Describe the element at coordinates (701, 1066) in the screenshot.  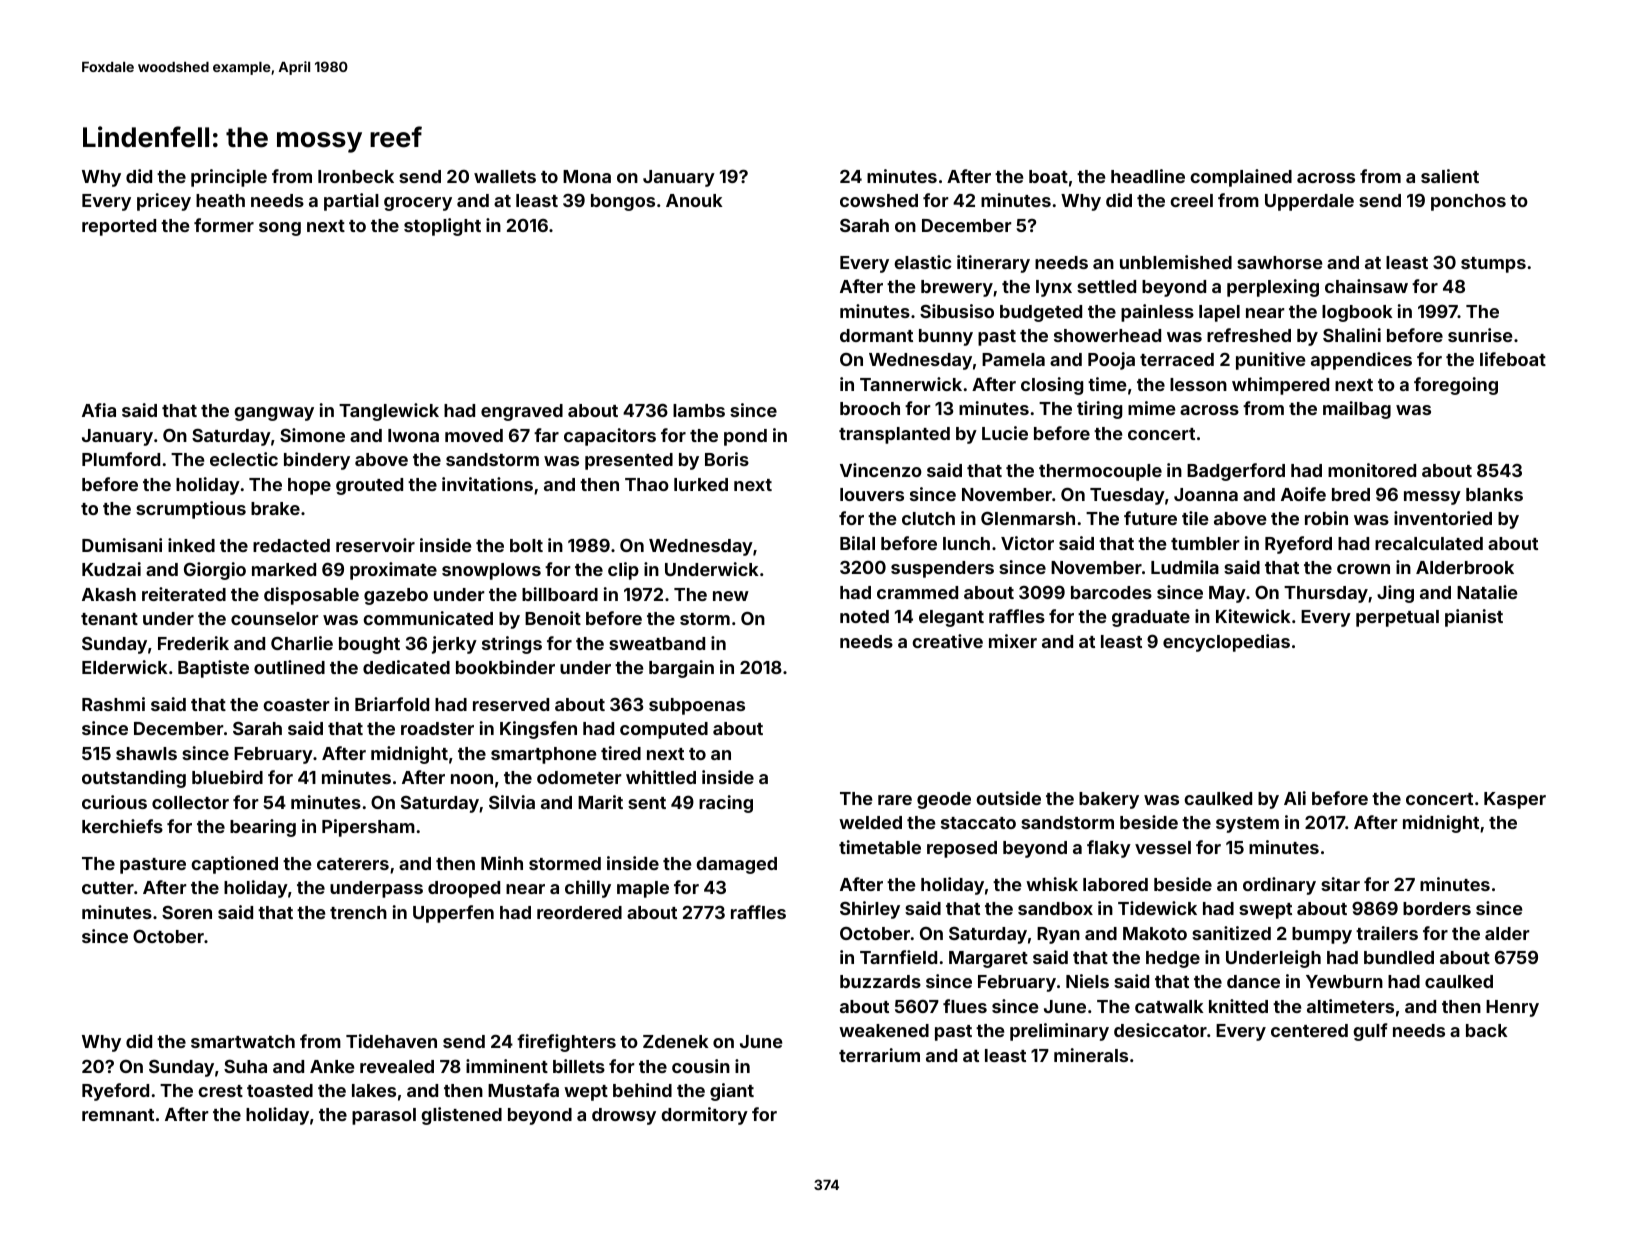
I see `cousin` at that location.
